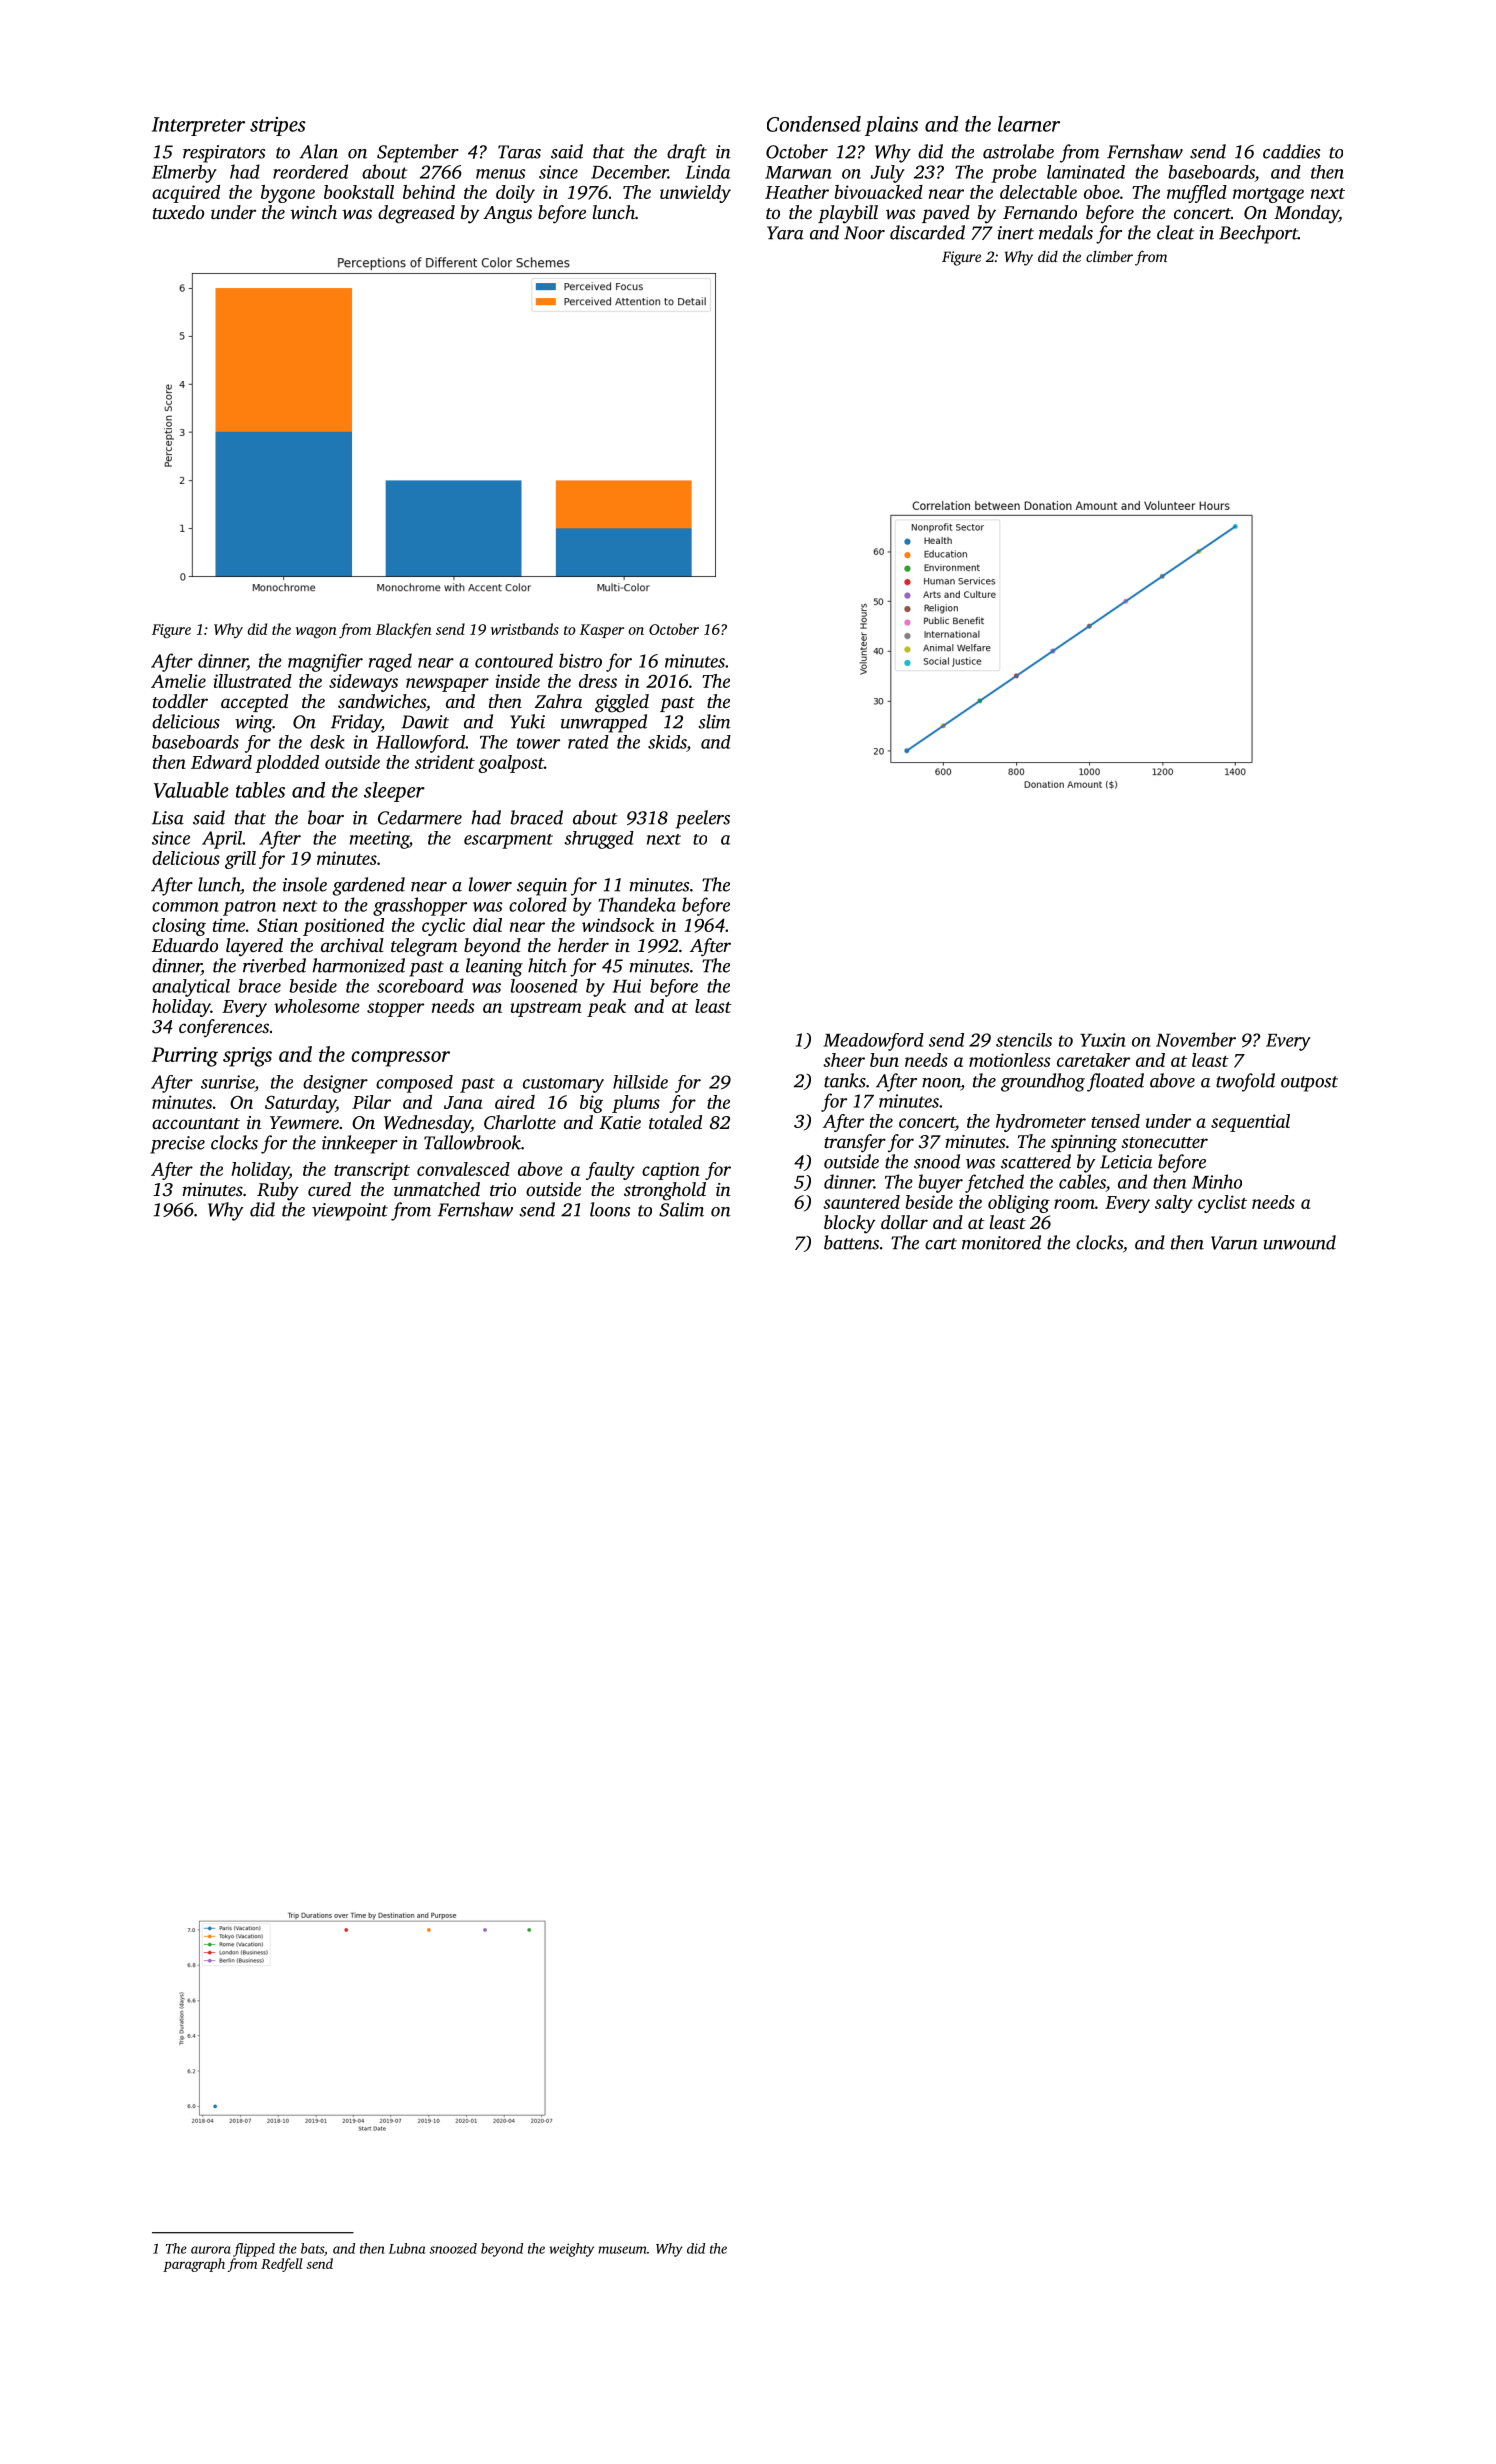  Describe the element at coordinates (851, 1242) in the screenshot. I see `battens` at that location.
